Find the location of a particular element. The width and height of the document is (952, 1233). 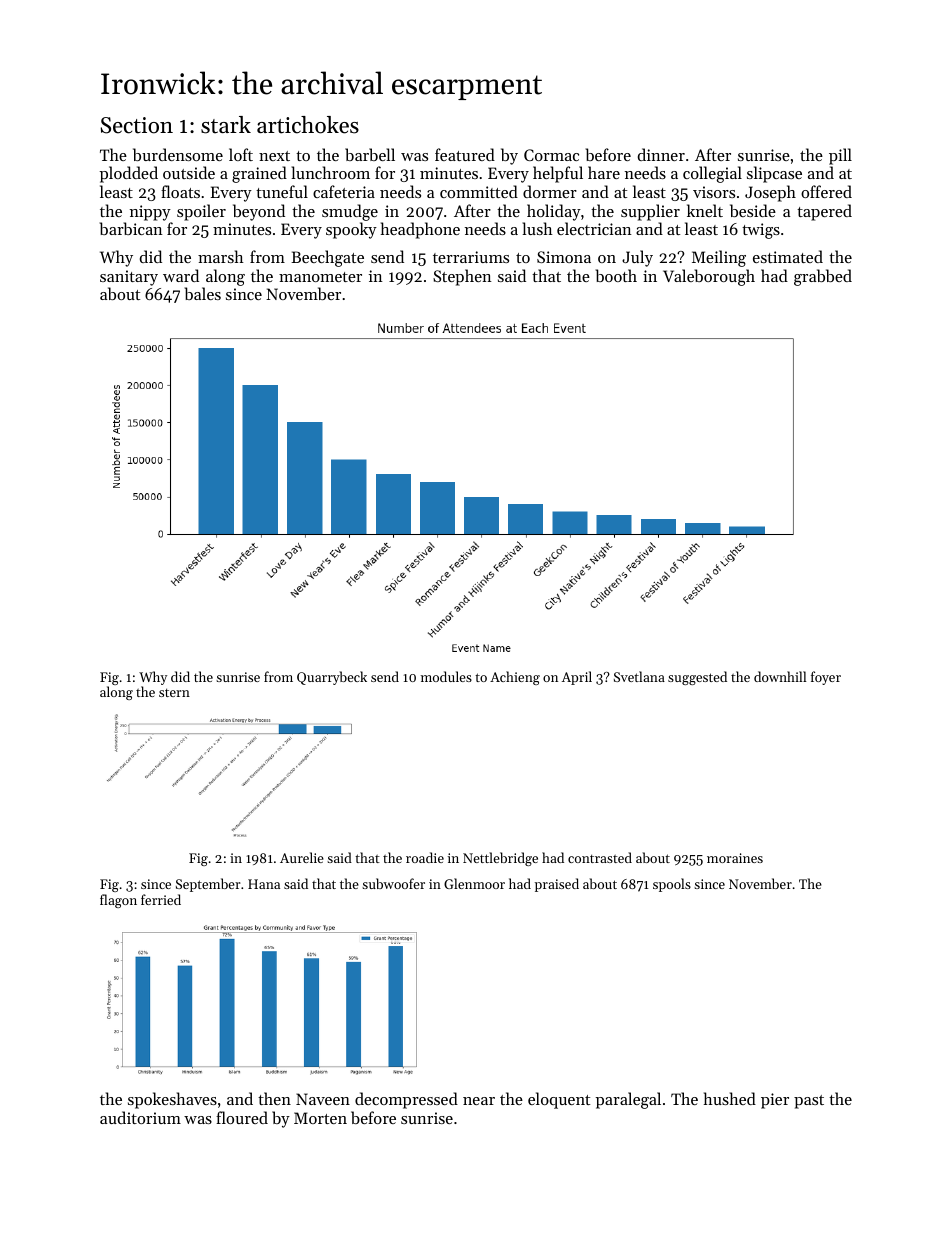

foyer is located at coordinates (826, 678).
